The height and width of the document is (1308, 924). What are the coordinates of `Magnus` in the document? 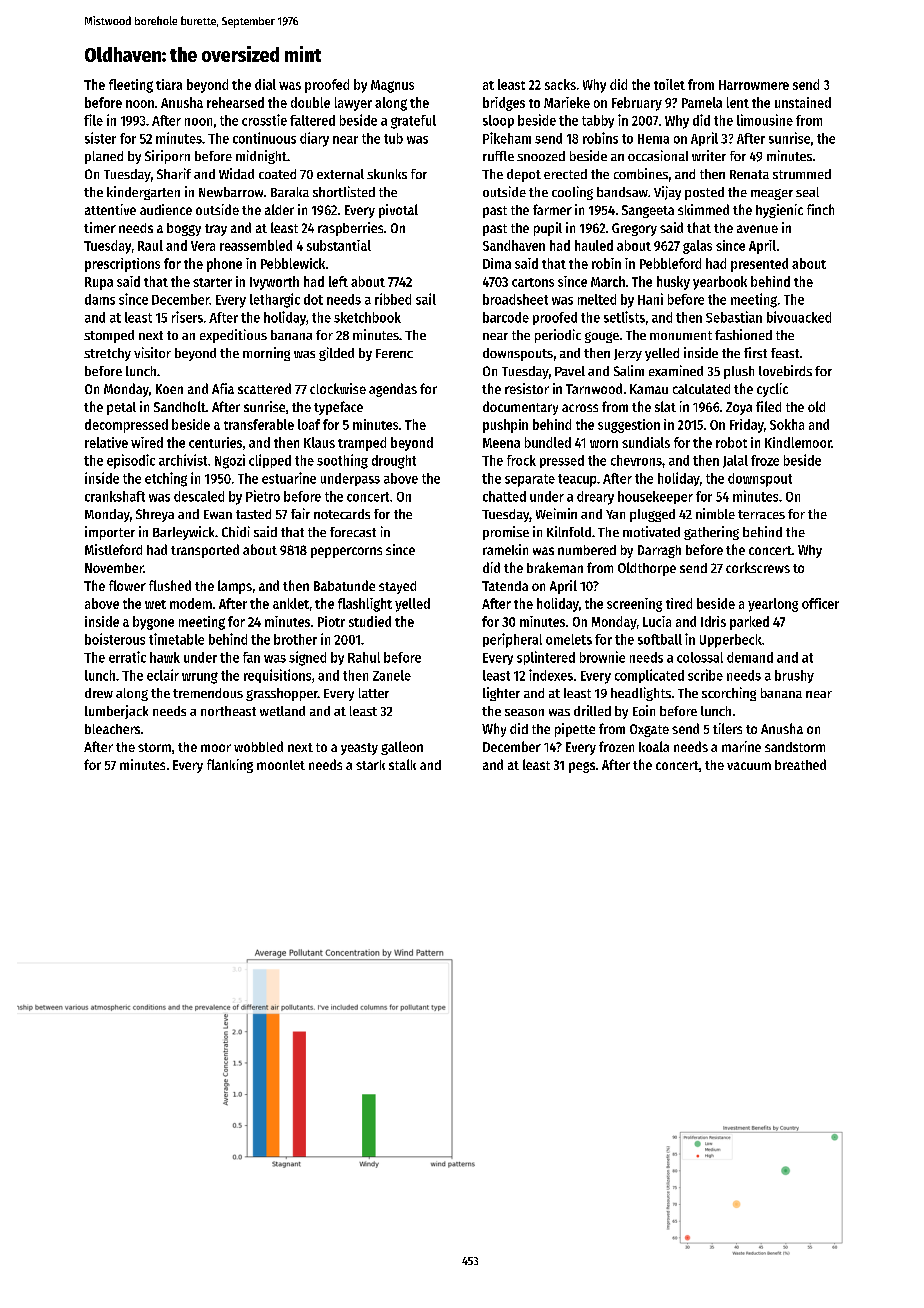 It's located at (392, 86).
